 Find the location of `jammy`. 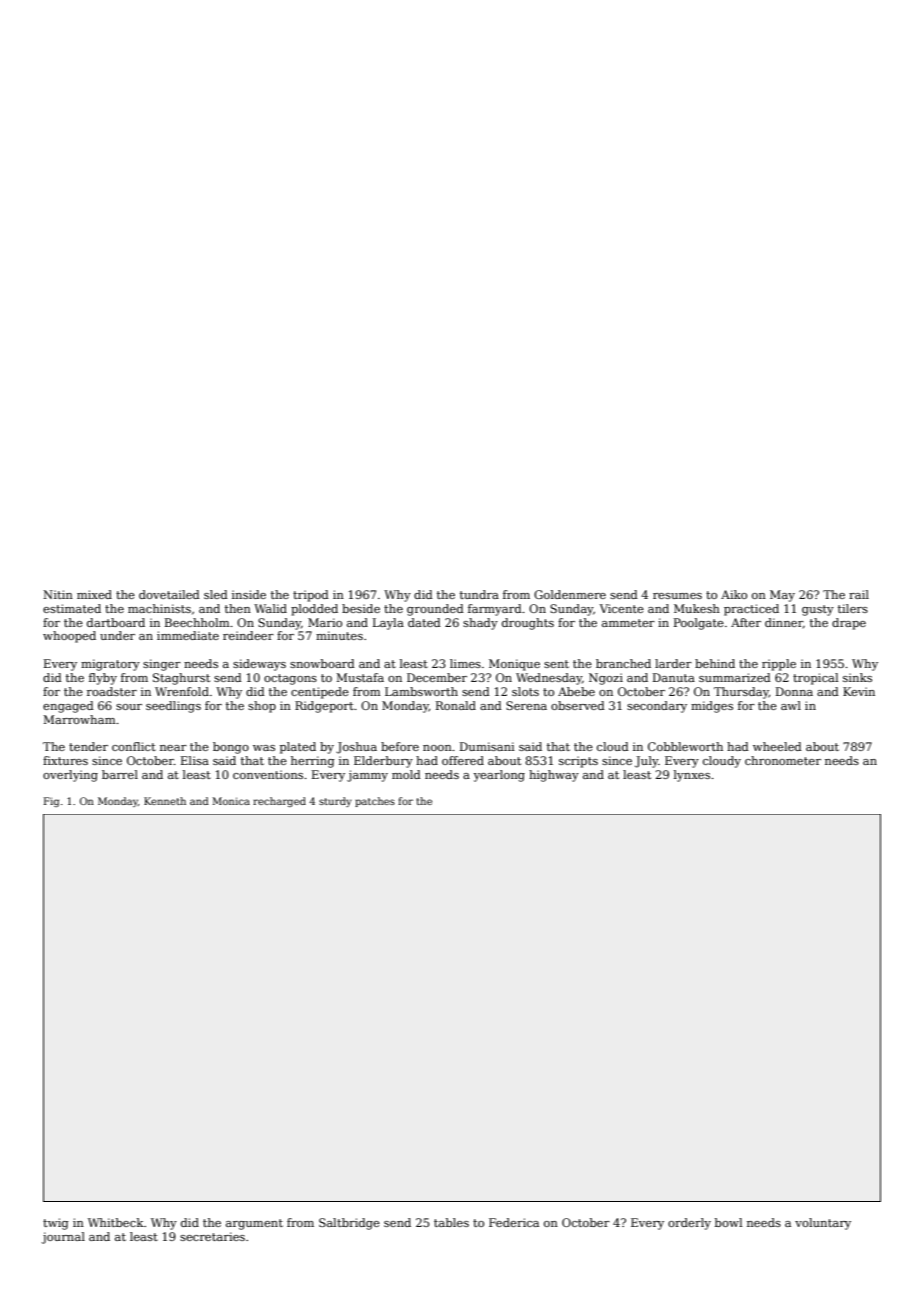

jammy is located at coordinates (367, 776).
